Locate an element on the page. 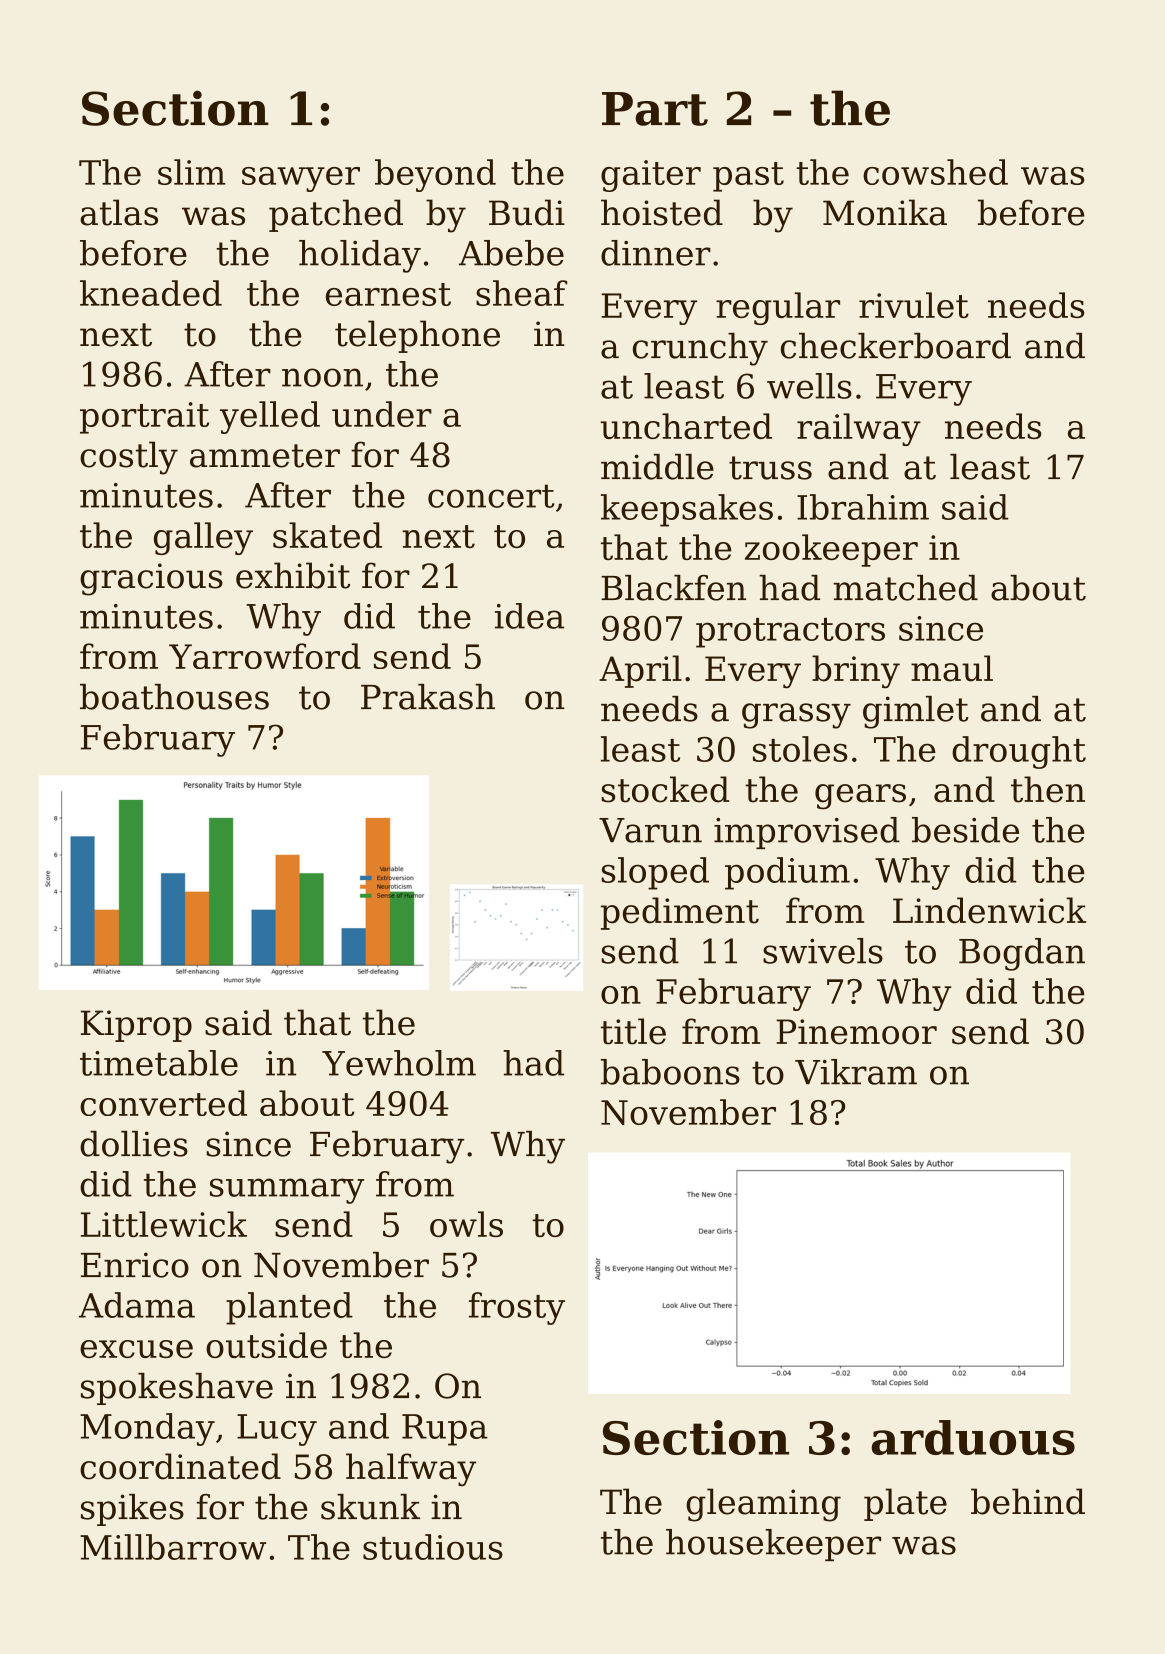 The width and height of the document is (1165, 1654). drought is located at coordinates (1019, 752).
